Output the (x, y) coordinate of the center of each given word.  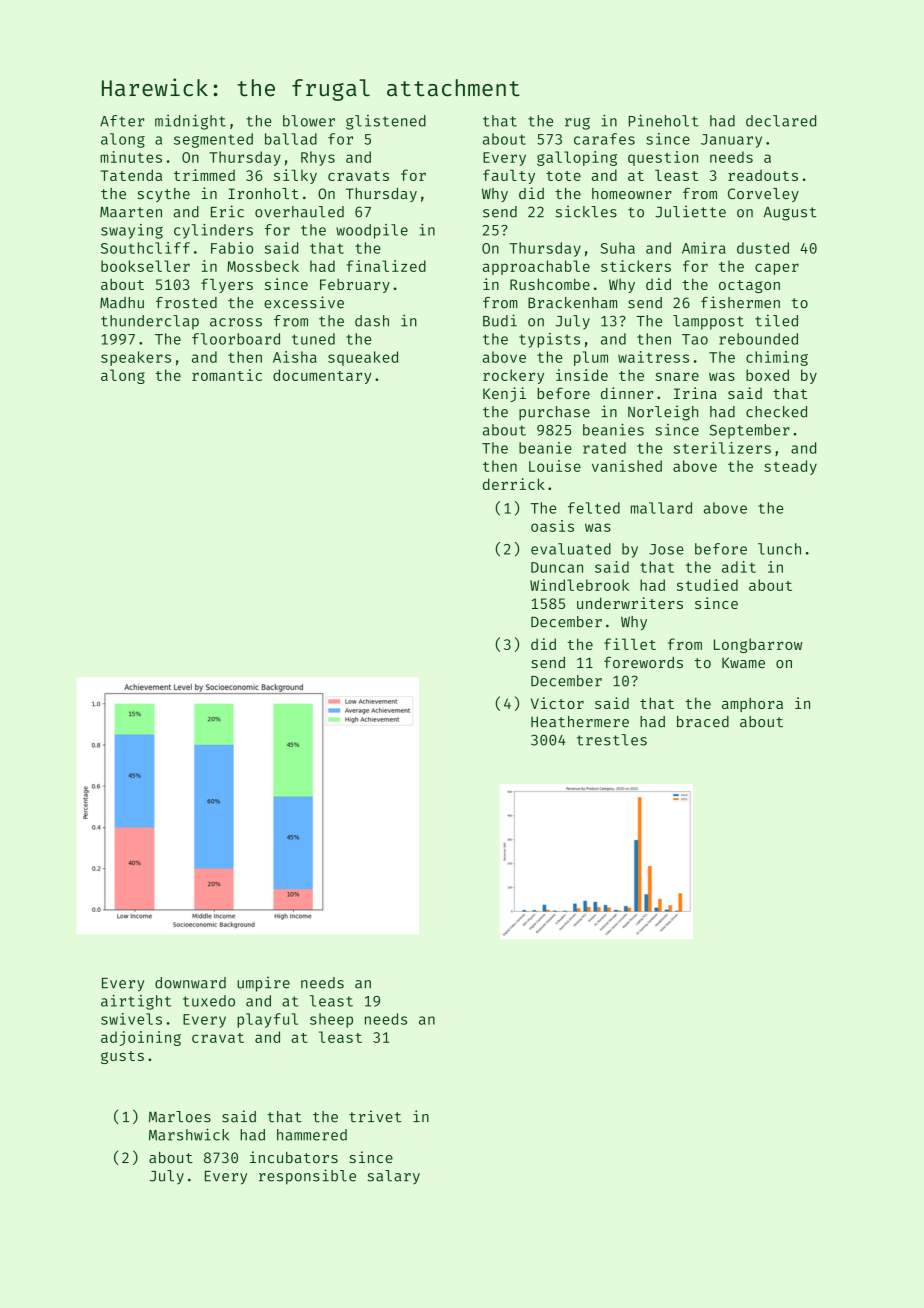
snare (677, 376)
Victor (557, 703)
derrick (514, 484)
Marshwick (189, 1134)
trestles (612, 740)
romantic (227, 375)
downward (190, 983)
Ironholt (263, 193)
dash (372, 321)
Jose (666, 549)
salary (394, 1177)
